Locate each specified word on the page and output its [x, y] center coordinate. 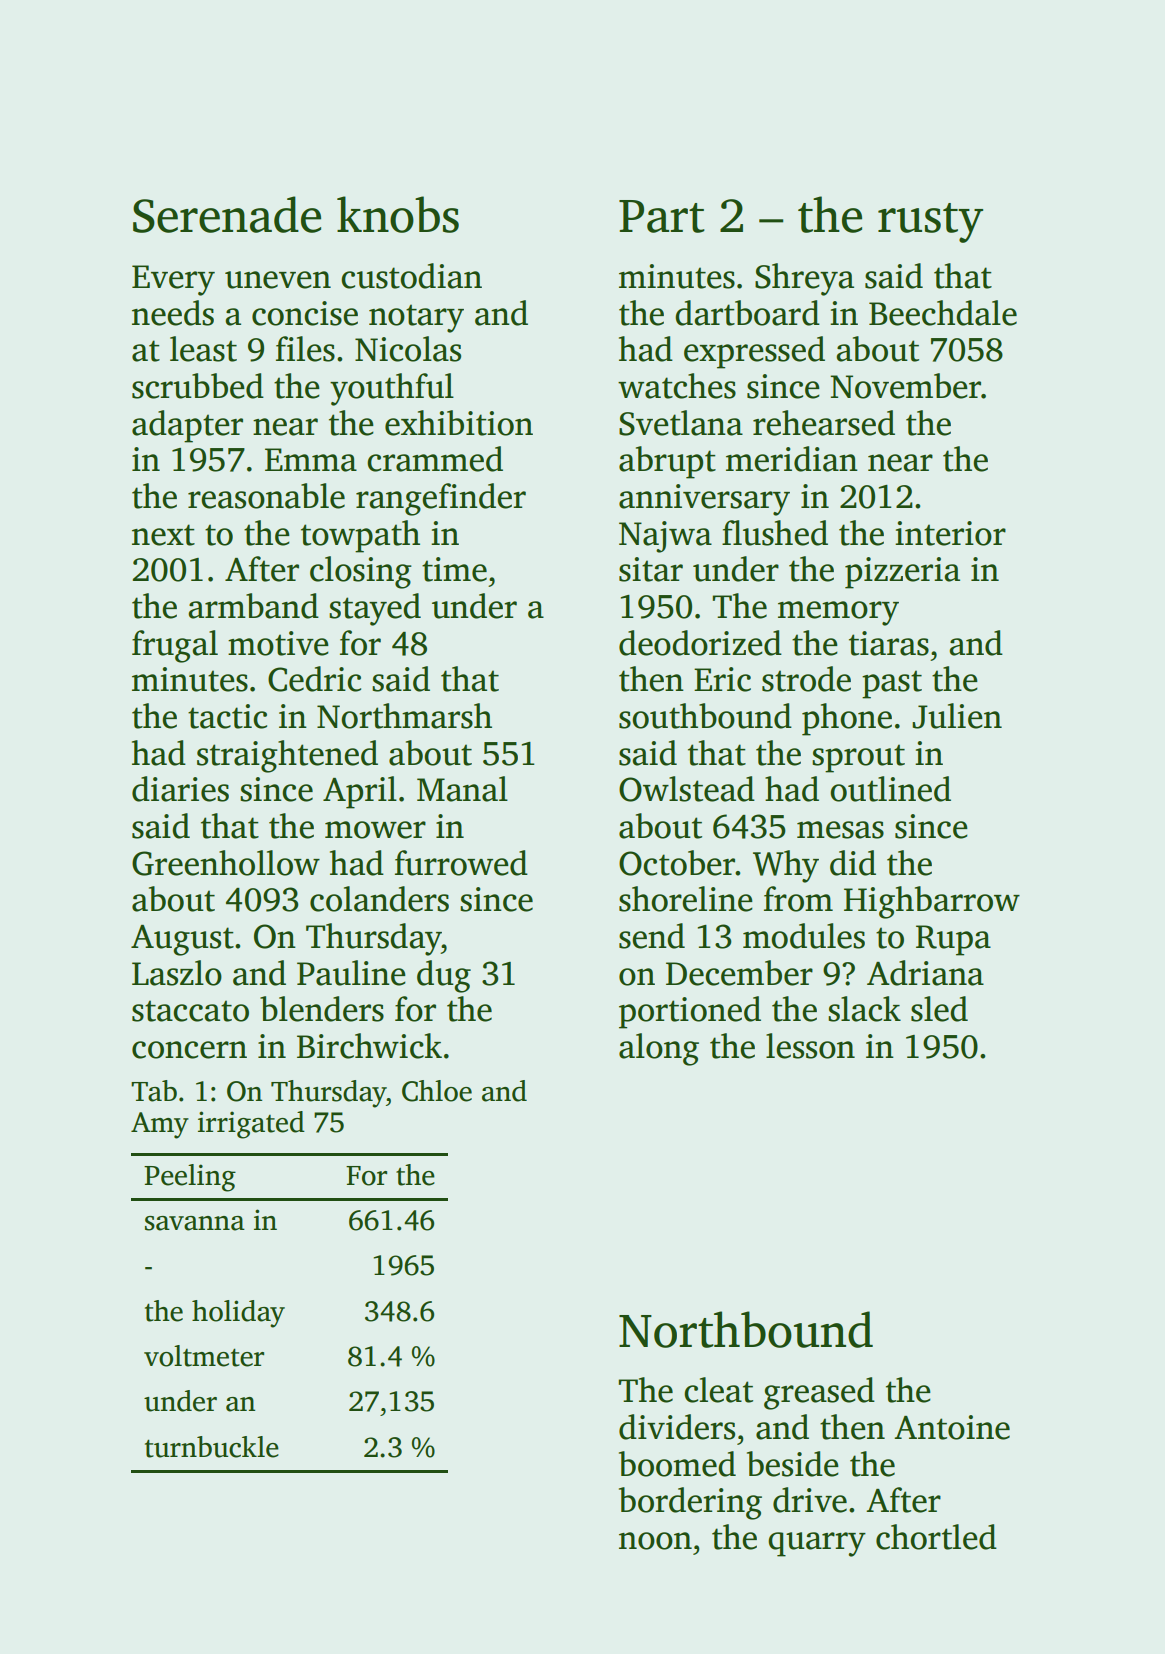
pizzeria [902, 573]
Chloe [437, 1091]
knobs [398, 214]
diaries [180, 789]
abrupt [667, 462]
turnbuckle [212, 1447]
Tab [154, 1091]
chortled [936, 1537]
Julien [957, 716]
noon [655, 1541]
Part [662, 216]
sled [939, 1009]
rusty [930, 223]
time [454, 569]
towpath [360, 536]
